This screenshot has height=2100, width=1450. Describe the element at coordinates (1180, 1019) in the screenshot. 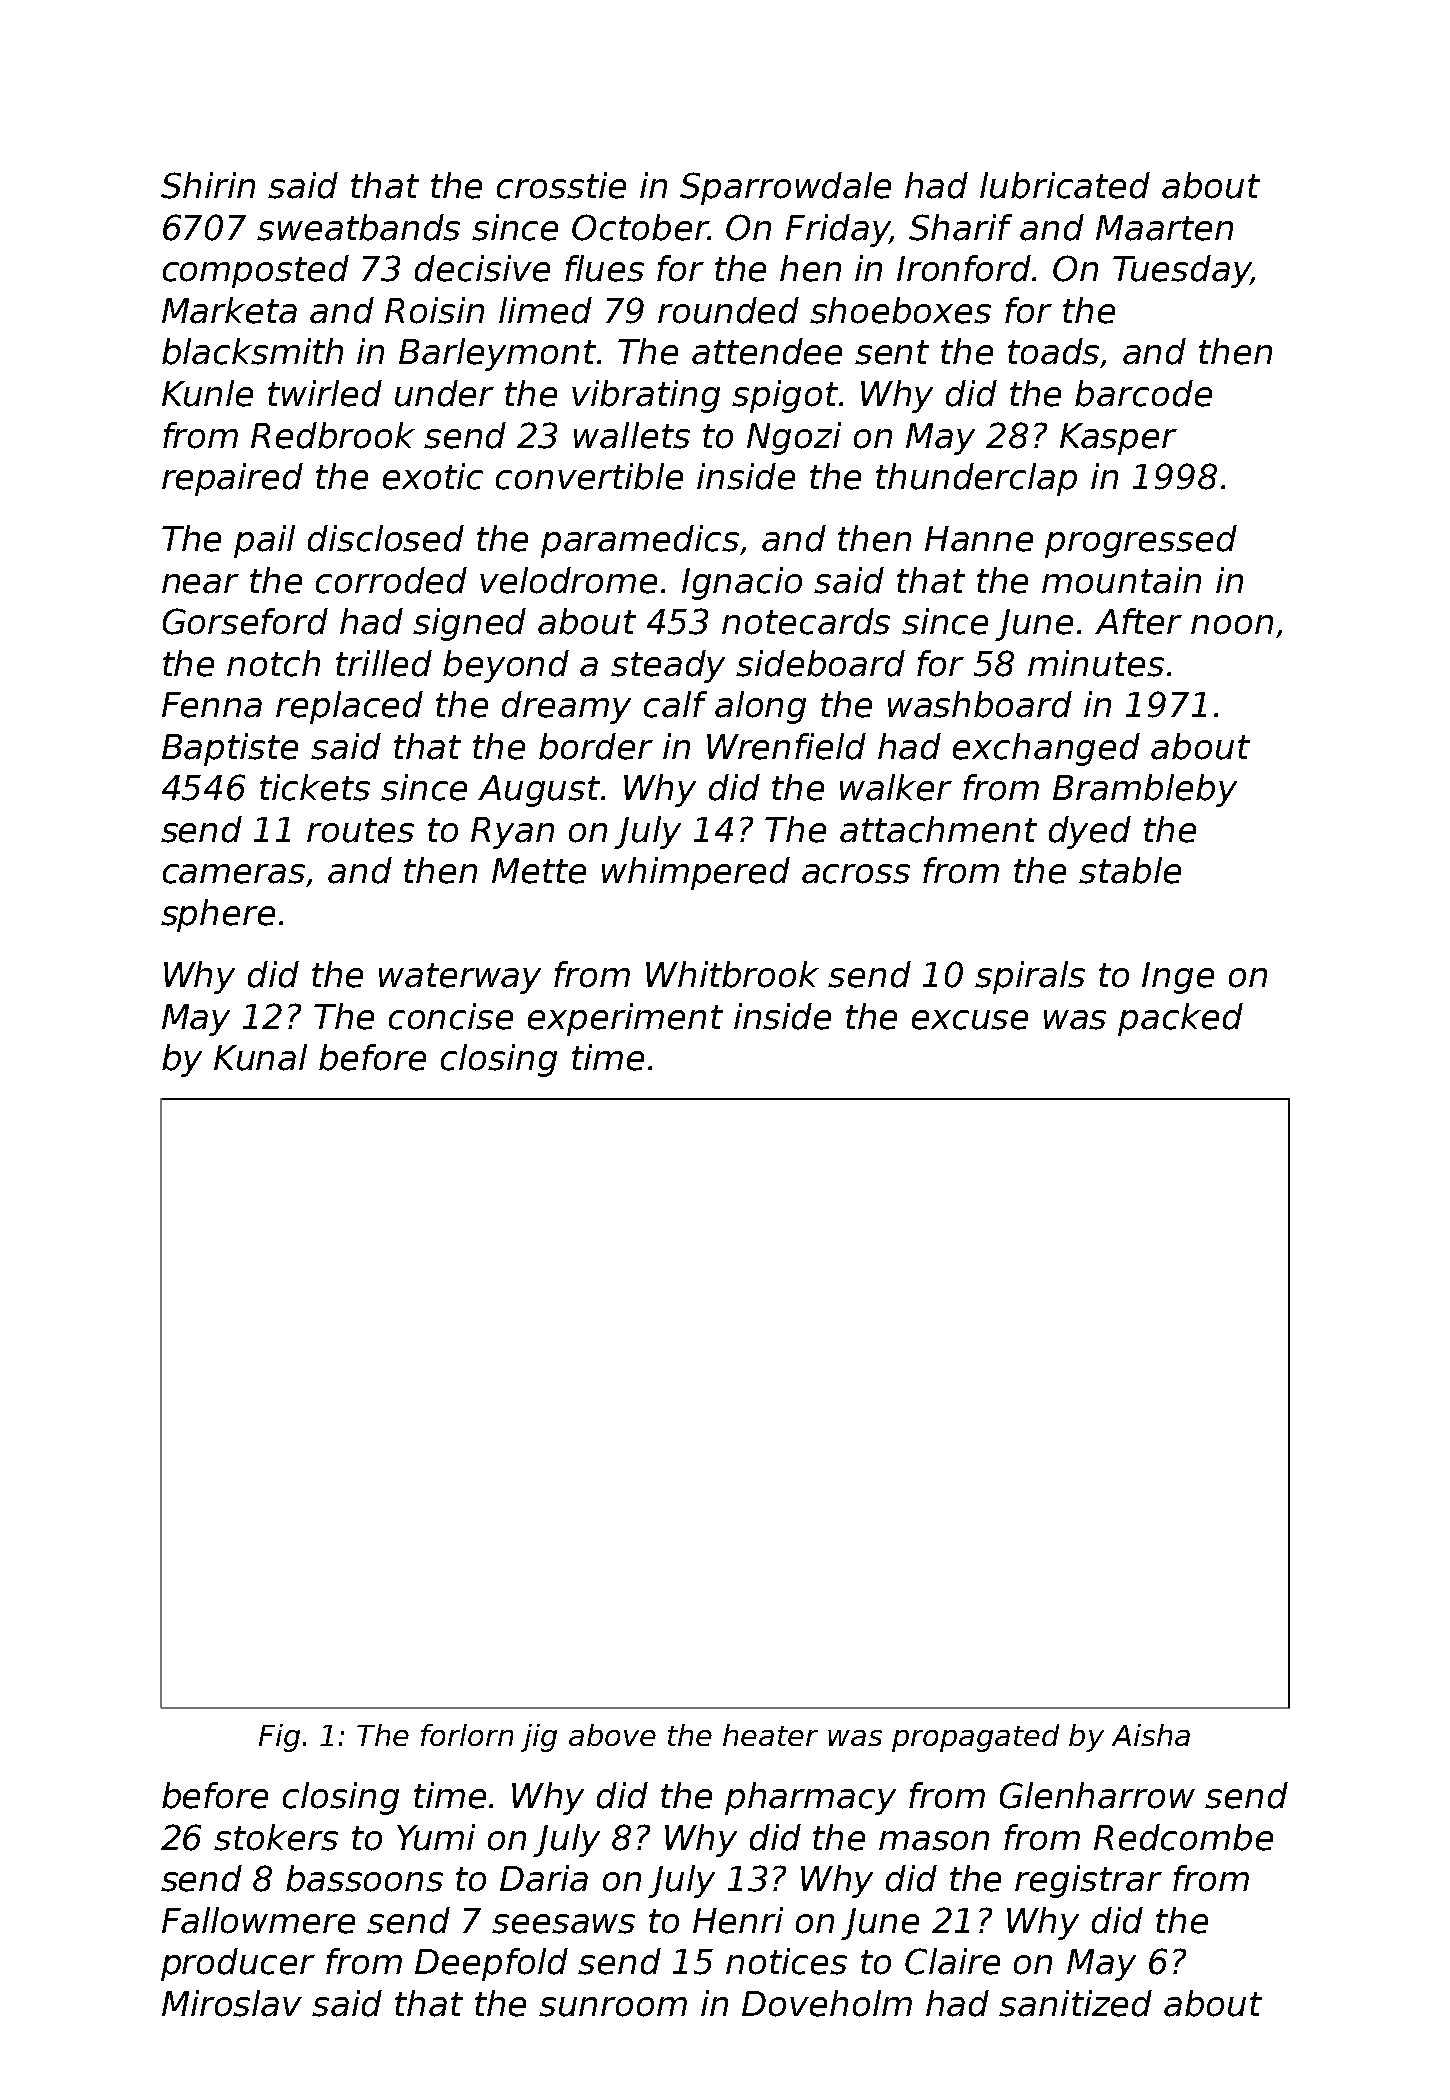

I see `packed` at that location.
